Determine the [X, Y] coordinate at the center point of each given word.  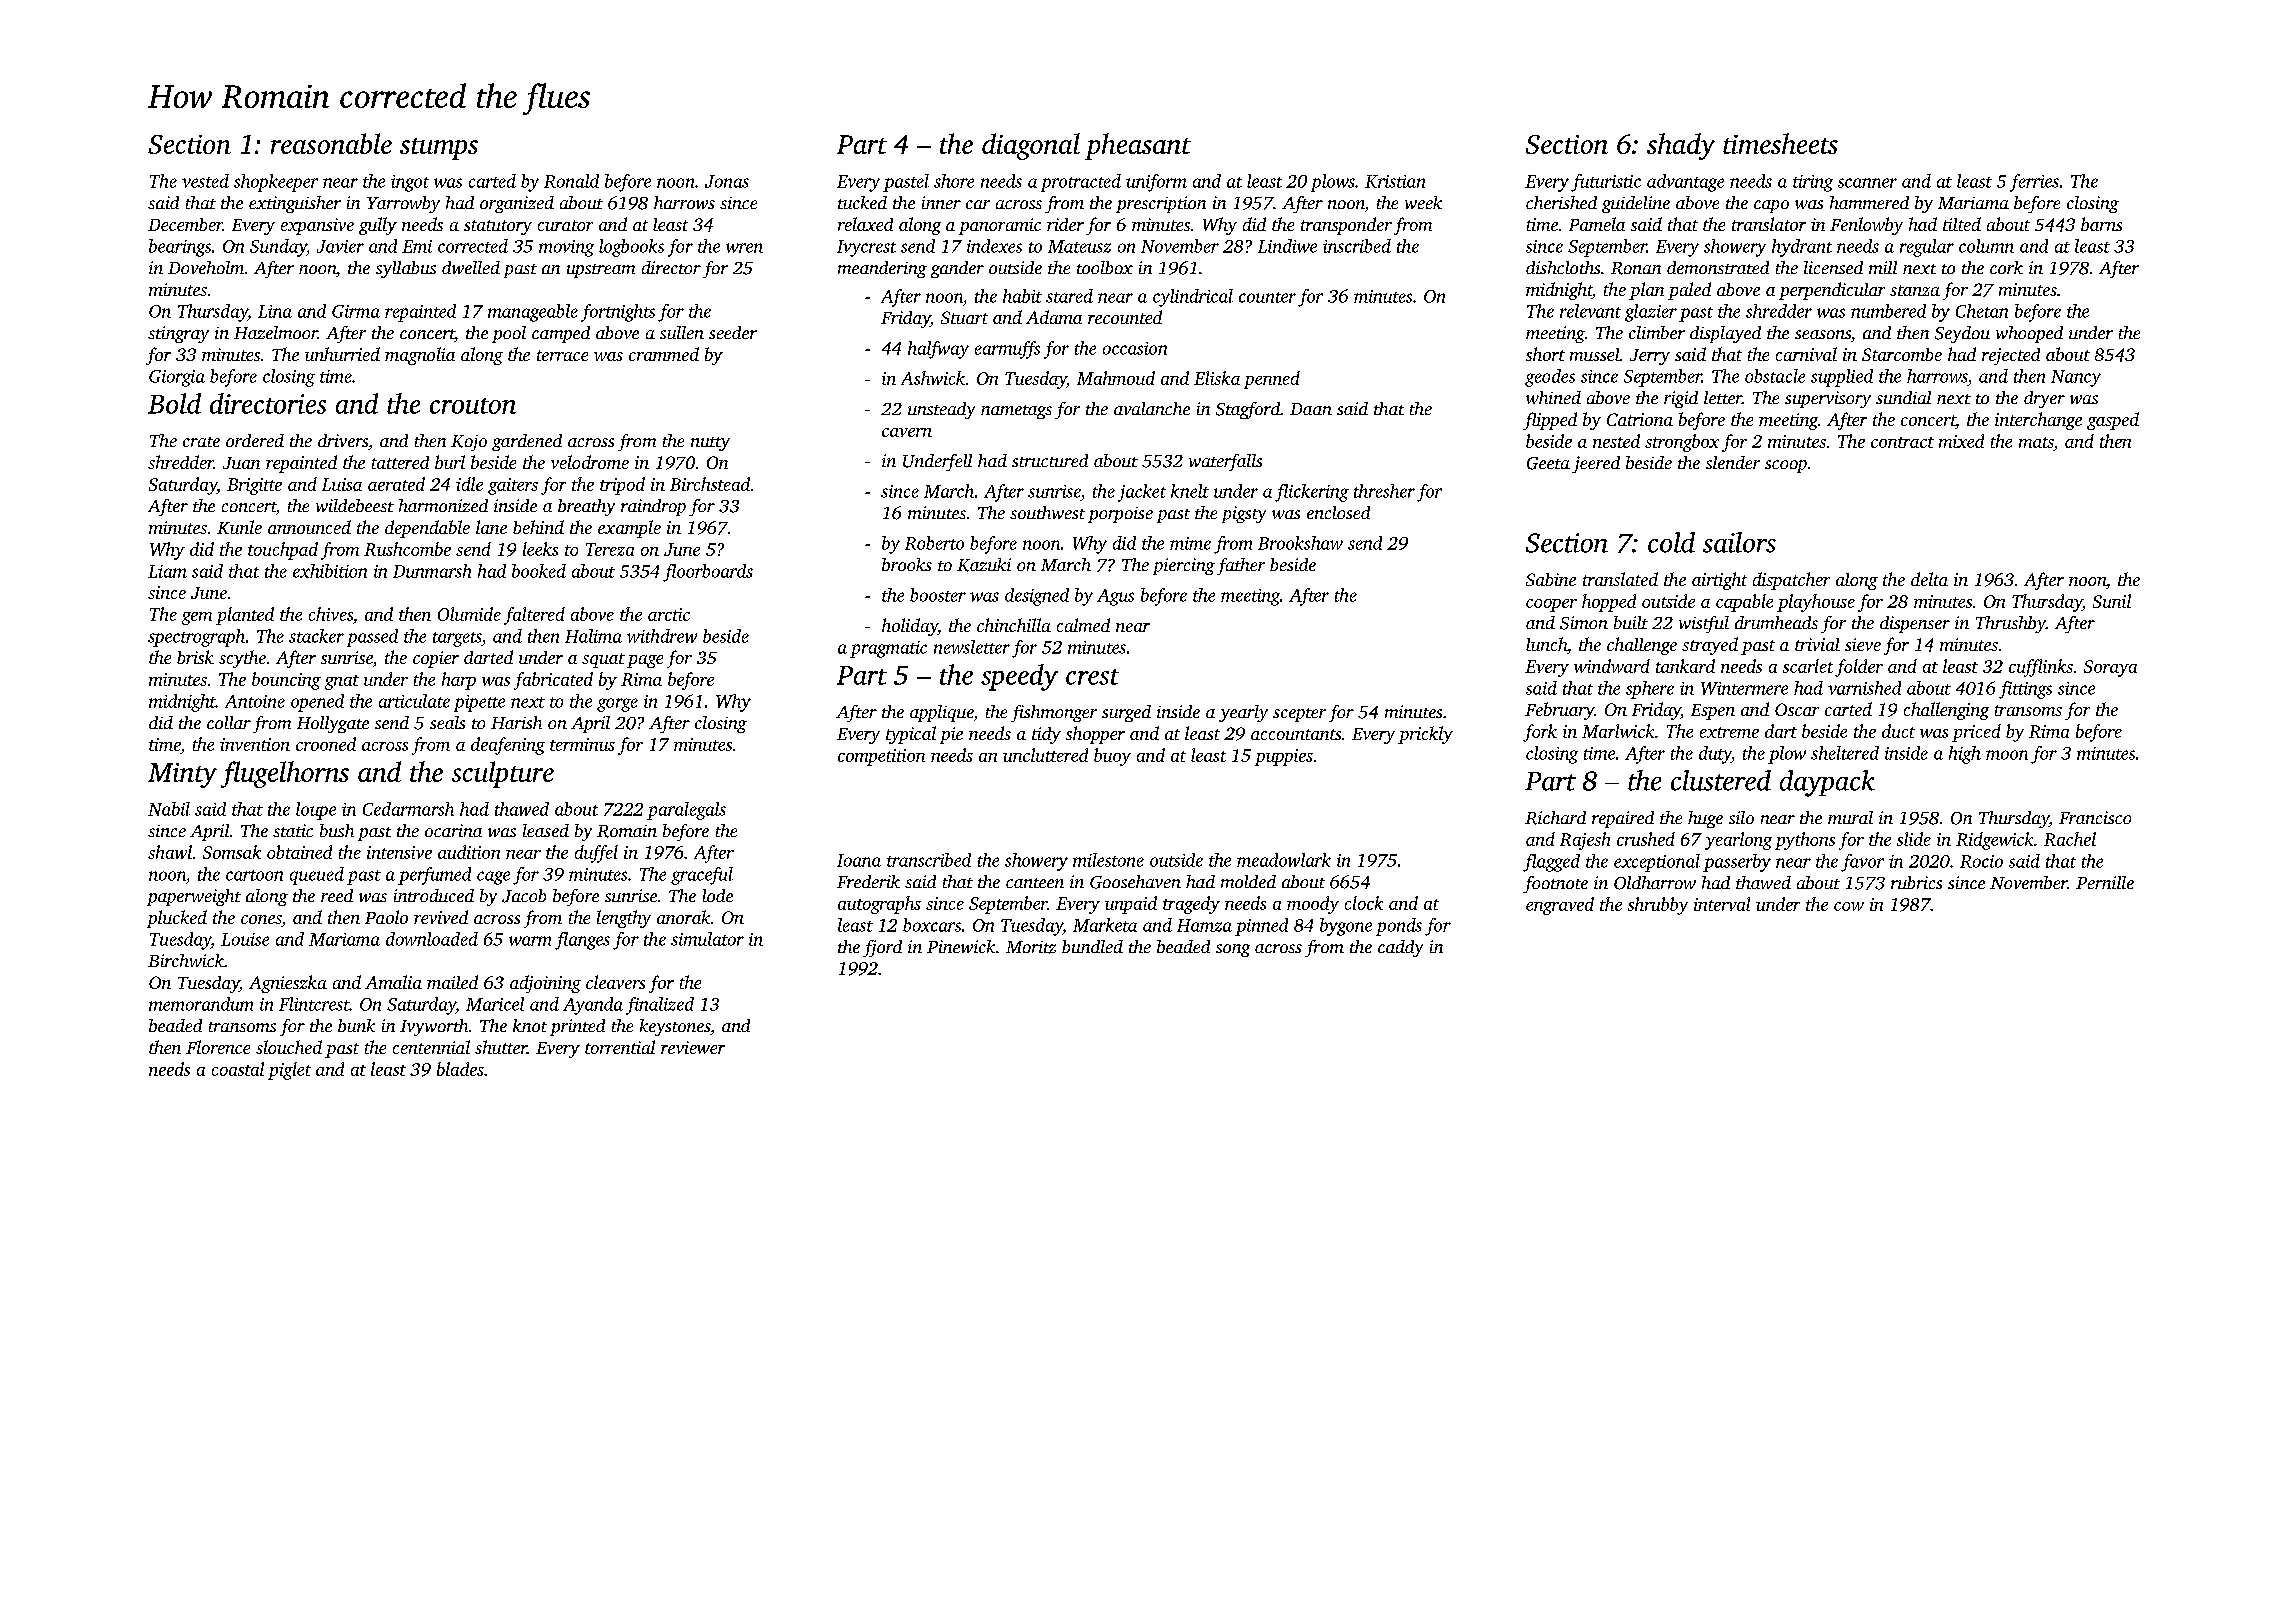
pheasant [1138, 146]
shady [1681, 146]
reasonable [331, 143]
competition [881, 757]
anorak [683, 917]
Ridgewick [1994, 841]
